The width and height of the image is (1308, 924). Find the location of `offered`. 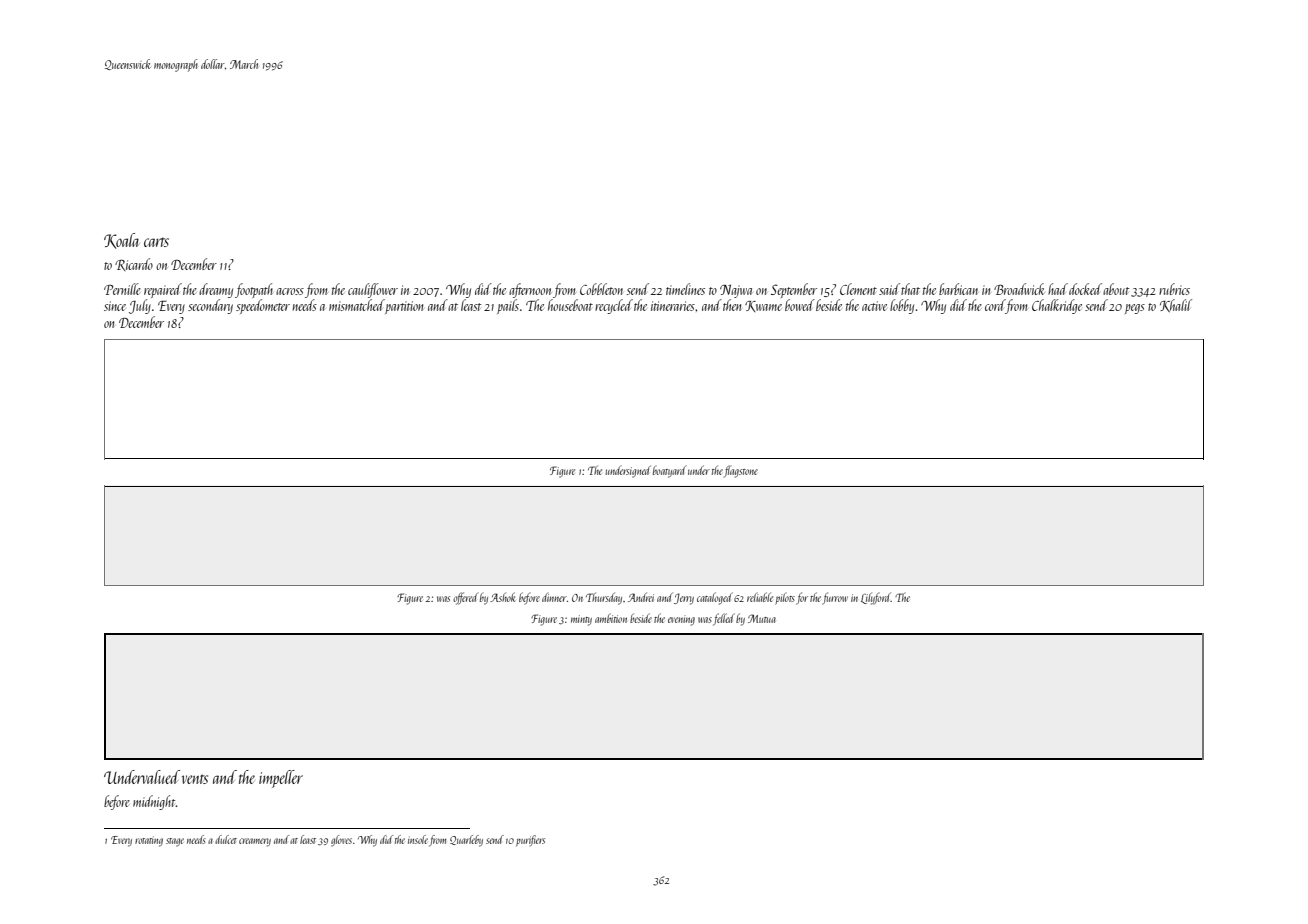

offered is located at coordinates (465, 598).
